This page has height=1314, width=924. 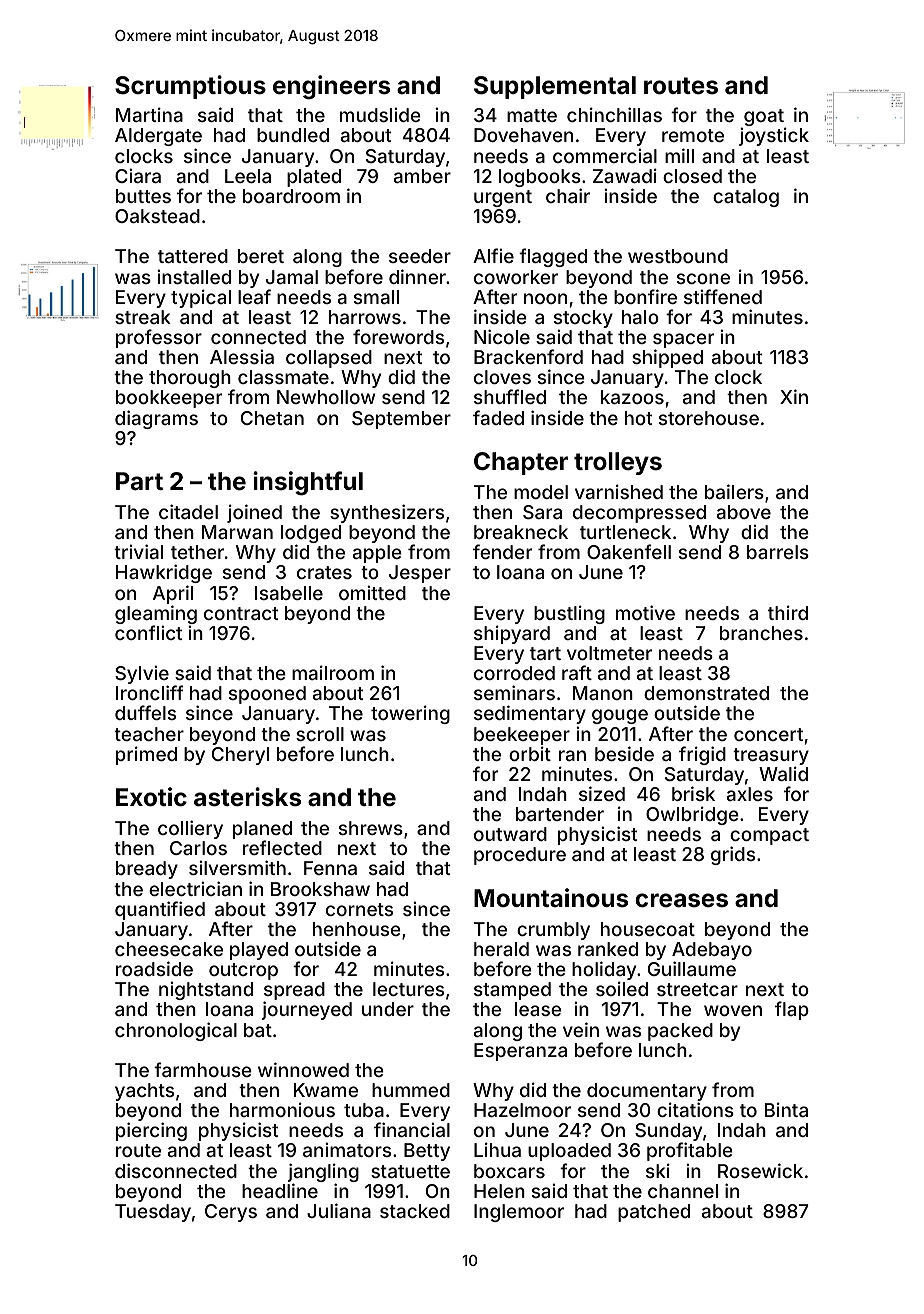 What do you see at coordinates (521, 532) in the page?
I see `breakneck` at bounding box center [521, 532].
